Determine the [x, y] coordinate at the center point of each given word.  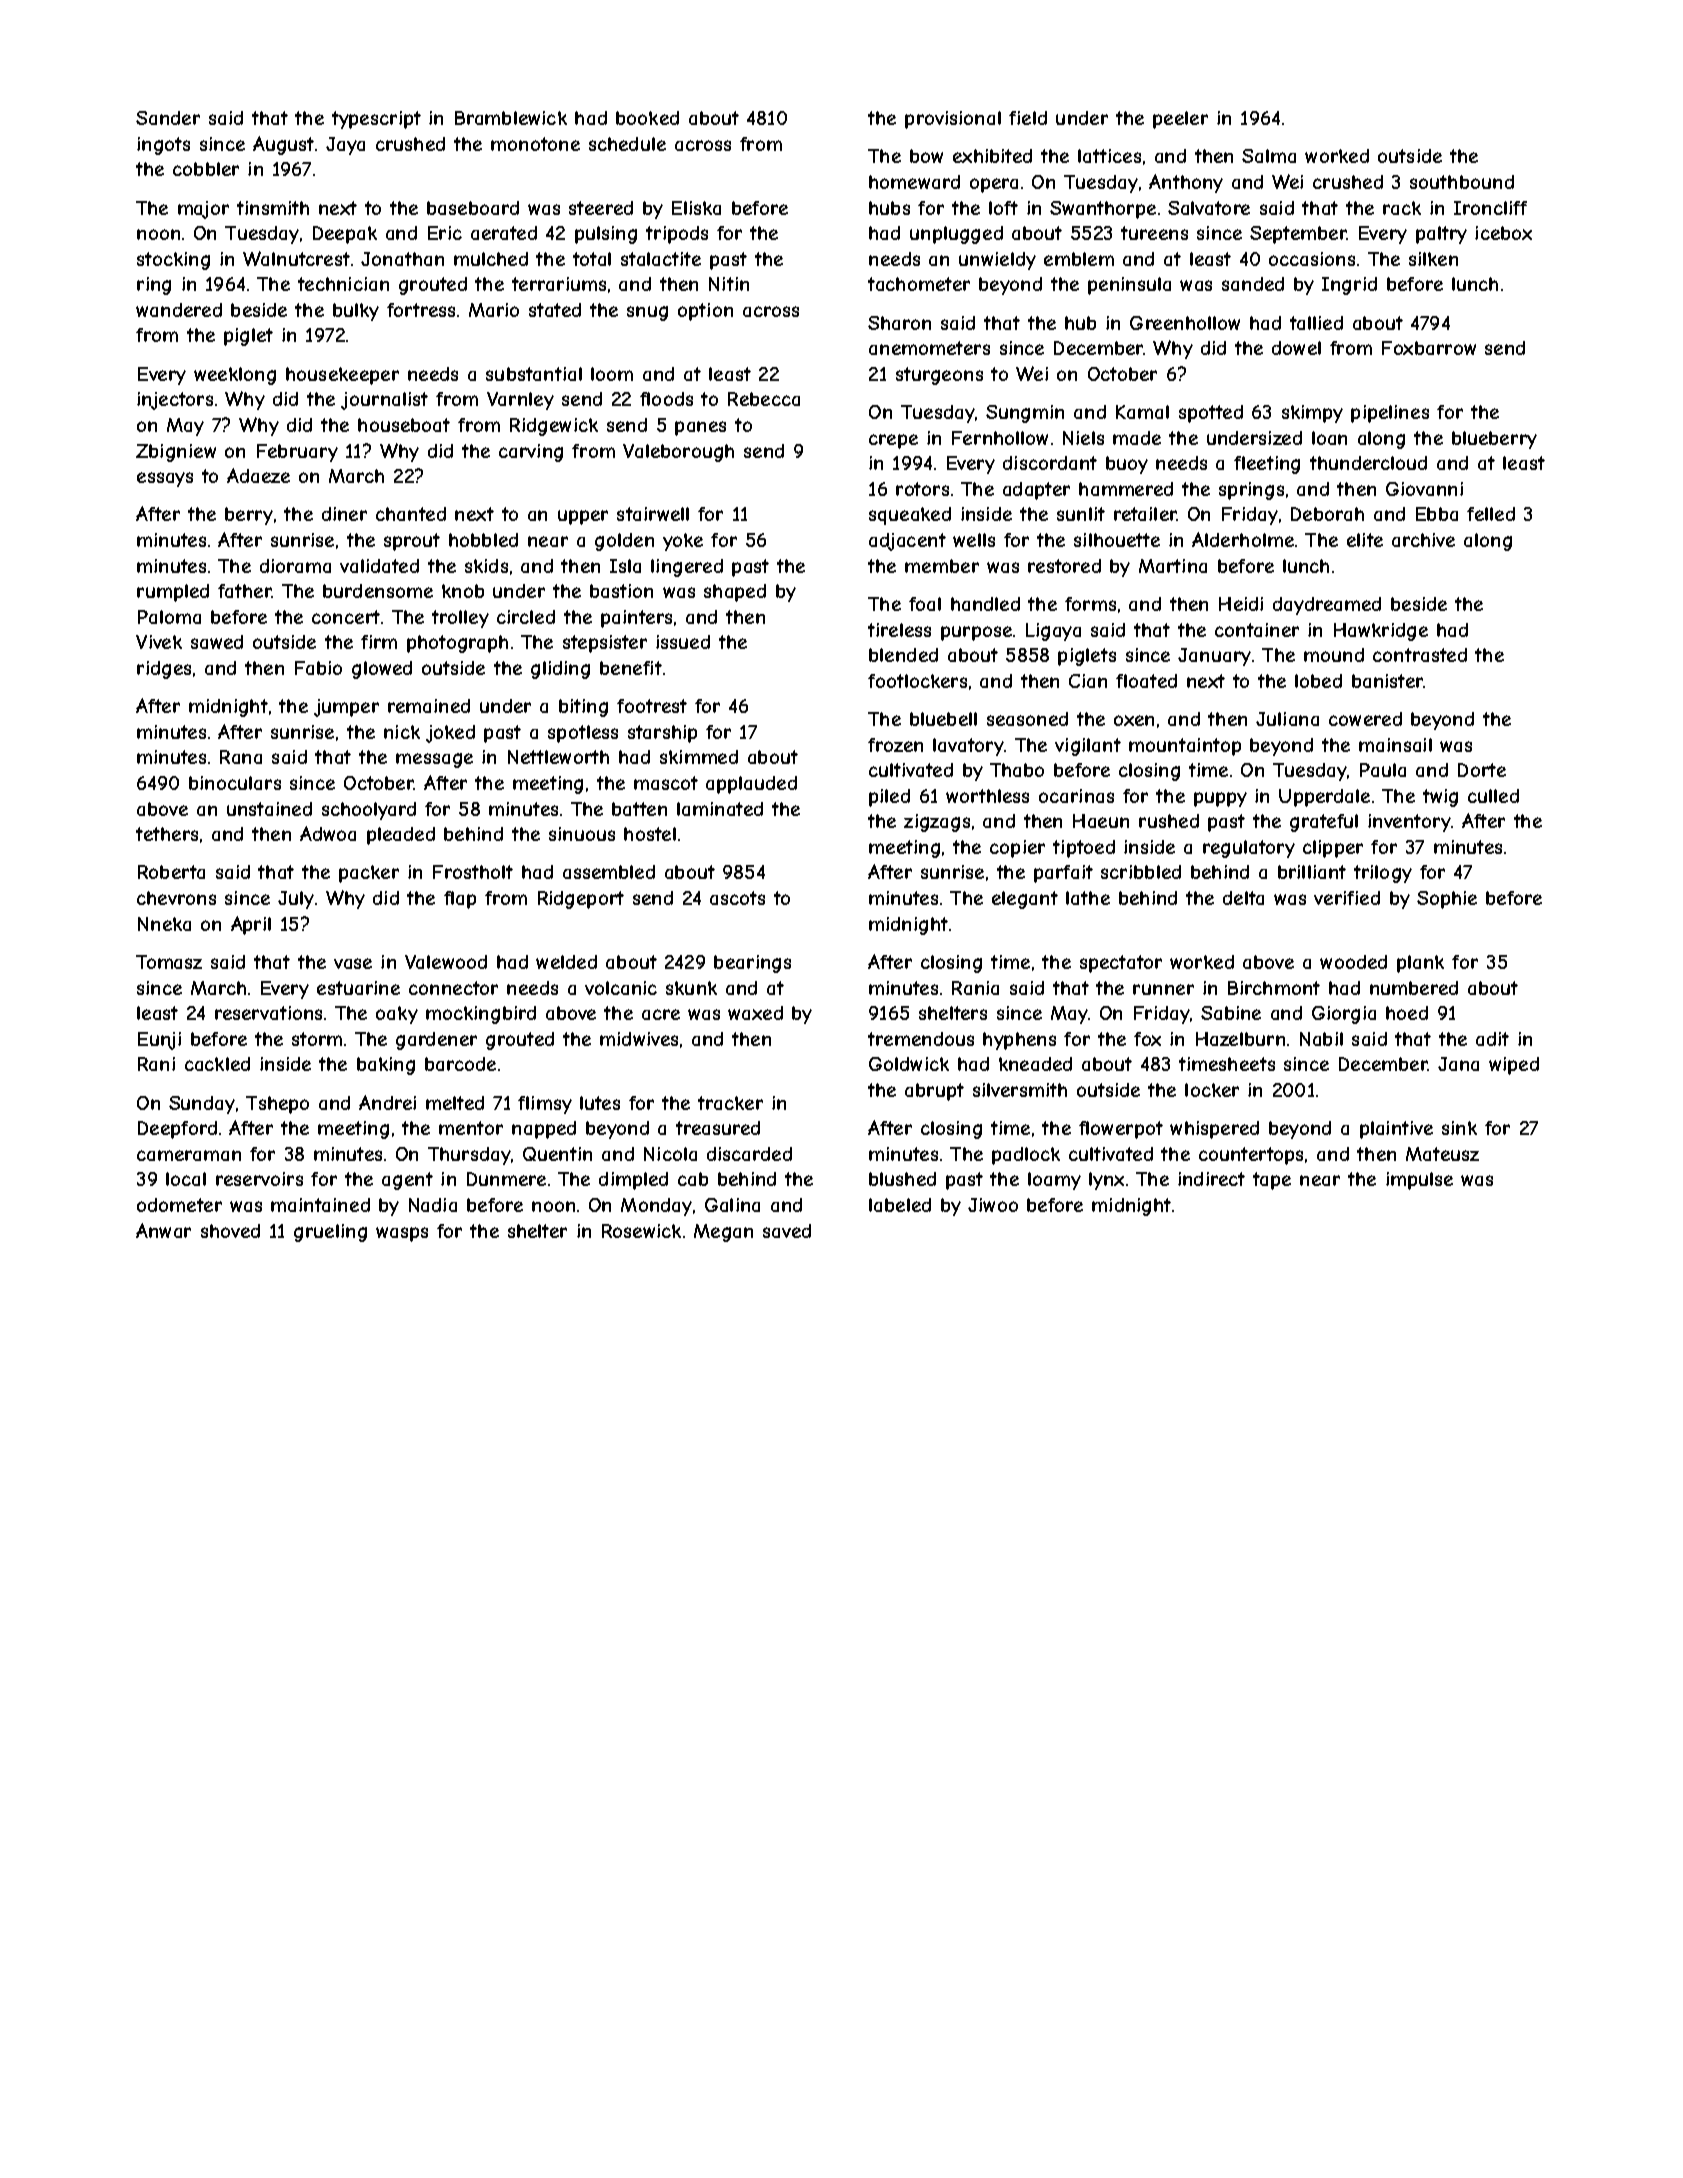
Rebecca [764, 399]
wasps [402, 1234]
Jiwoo [993, 1205]
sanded [1253, 284]
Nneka [164, 924]
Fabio [318, 668]
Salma [1269, 156]
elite [1365, 540]
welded [566, 962]
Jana [1458, 1064]
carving [531, 453]
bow [926, 156]
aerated [504, 233]
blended [903, 655]
